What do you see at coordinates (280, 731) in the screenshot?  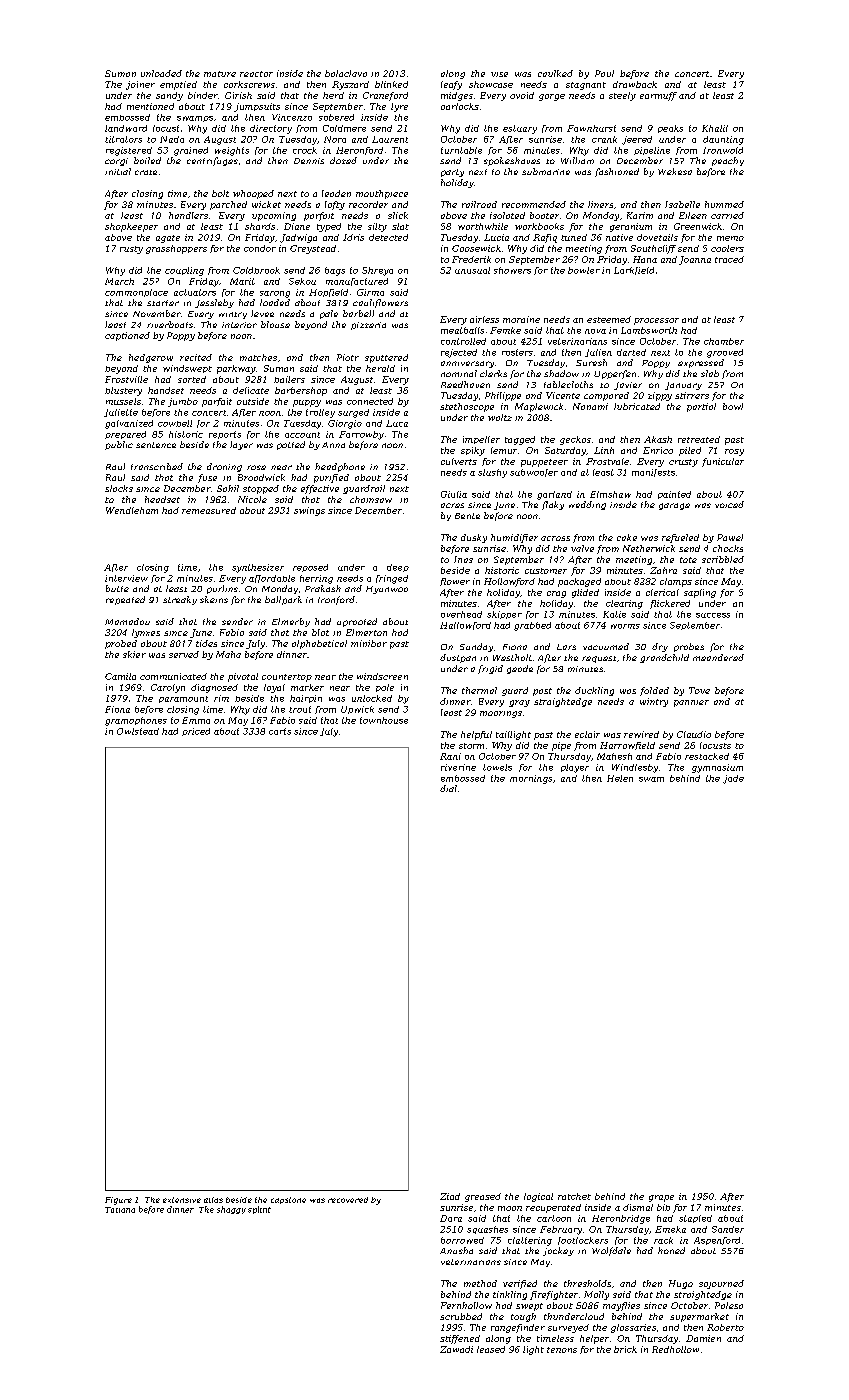 I see `carts` at bounding box center [280, 731].
